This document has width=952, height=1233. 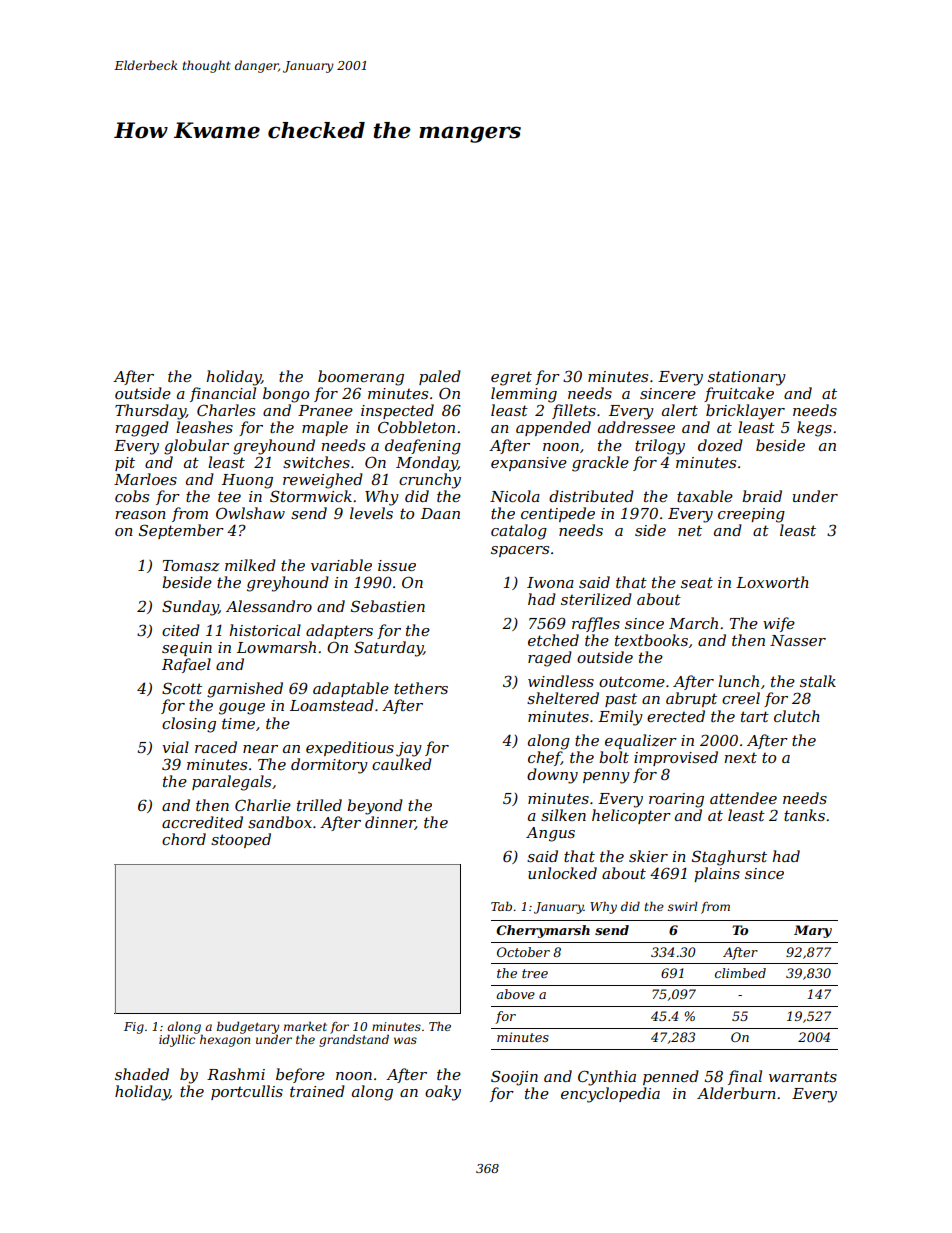 What do you see at coordinates (250, 565) in the document?
I see `milked` at bounding box center [250, 565].
